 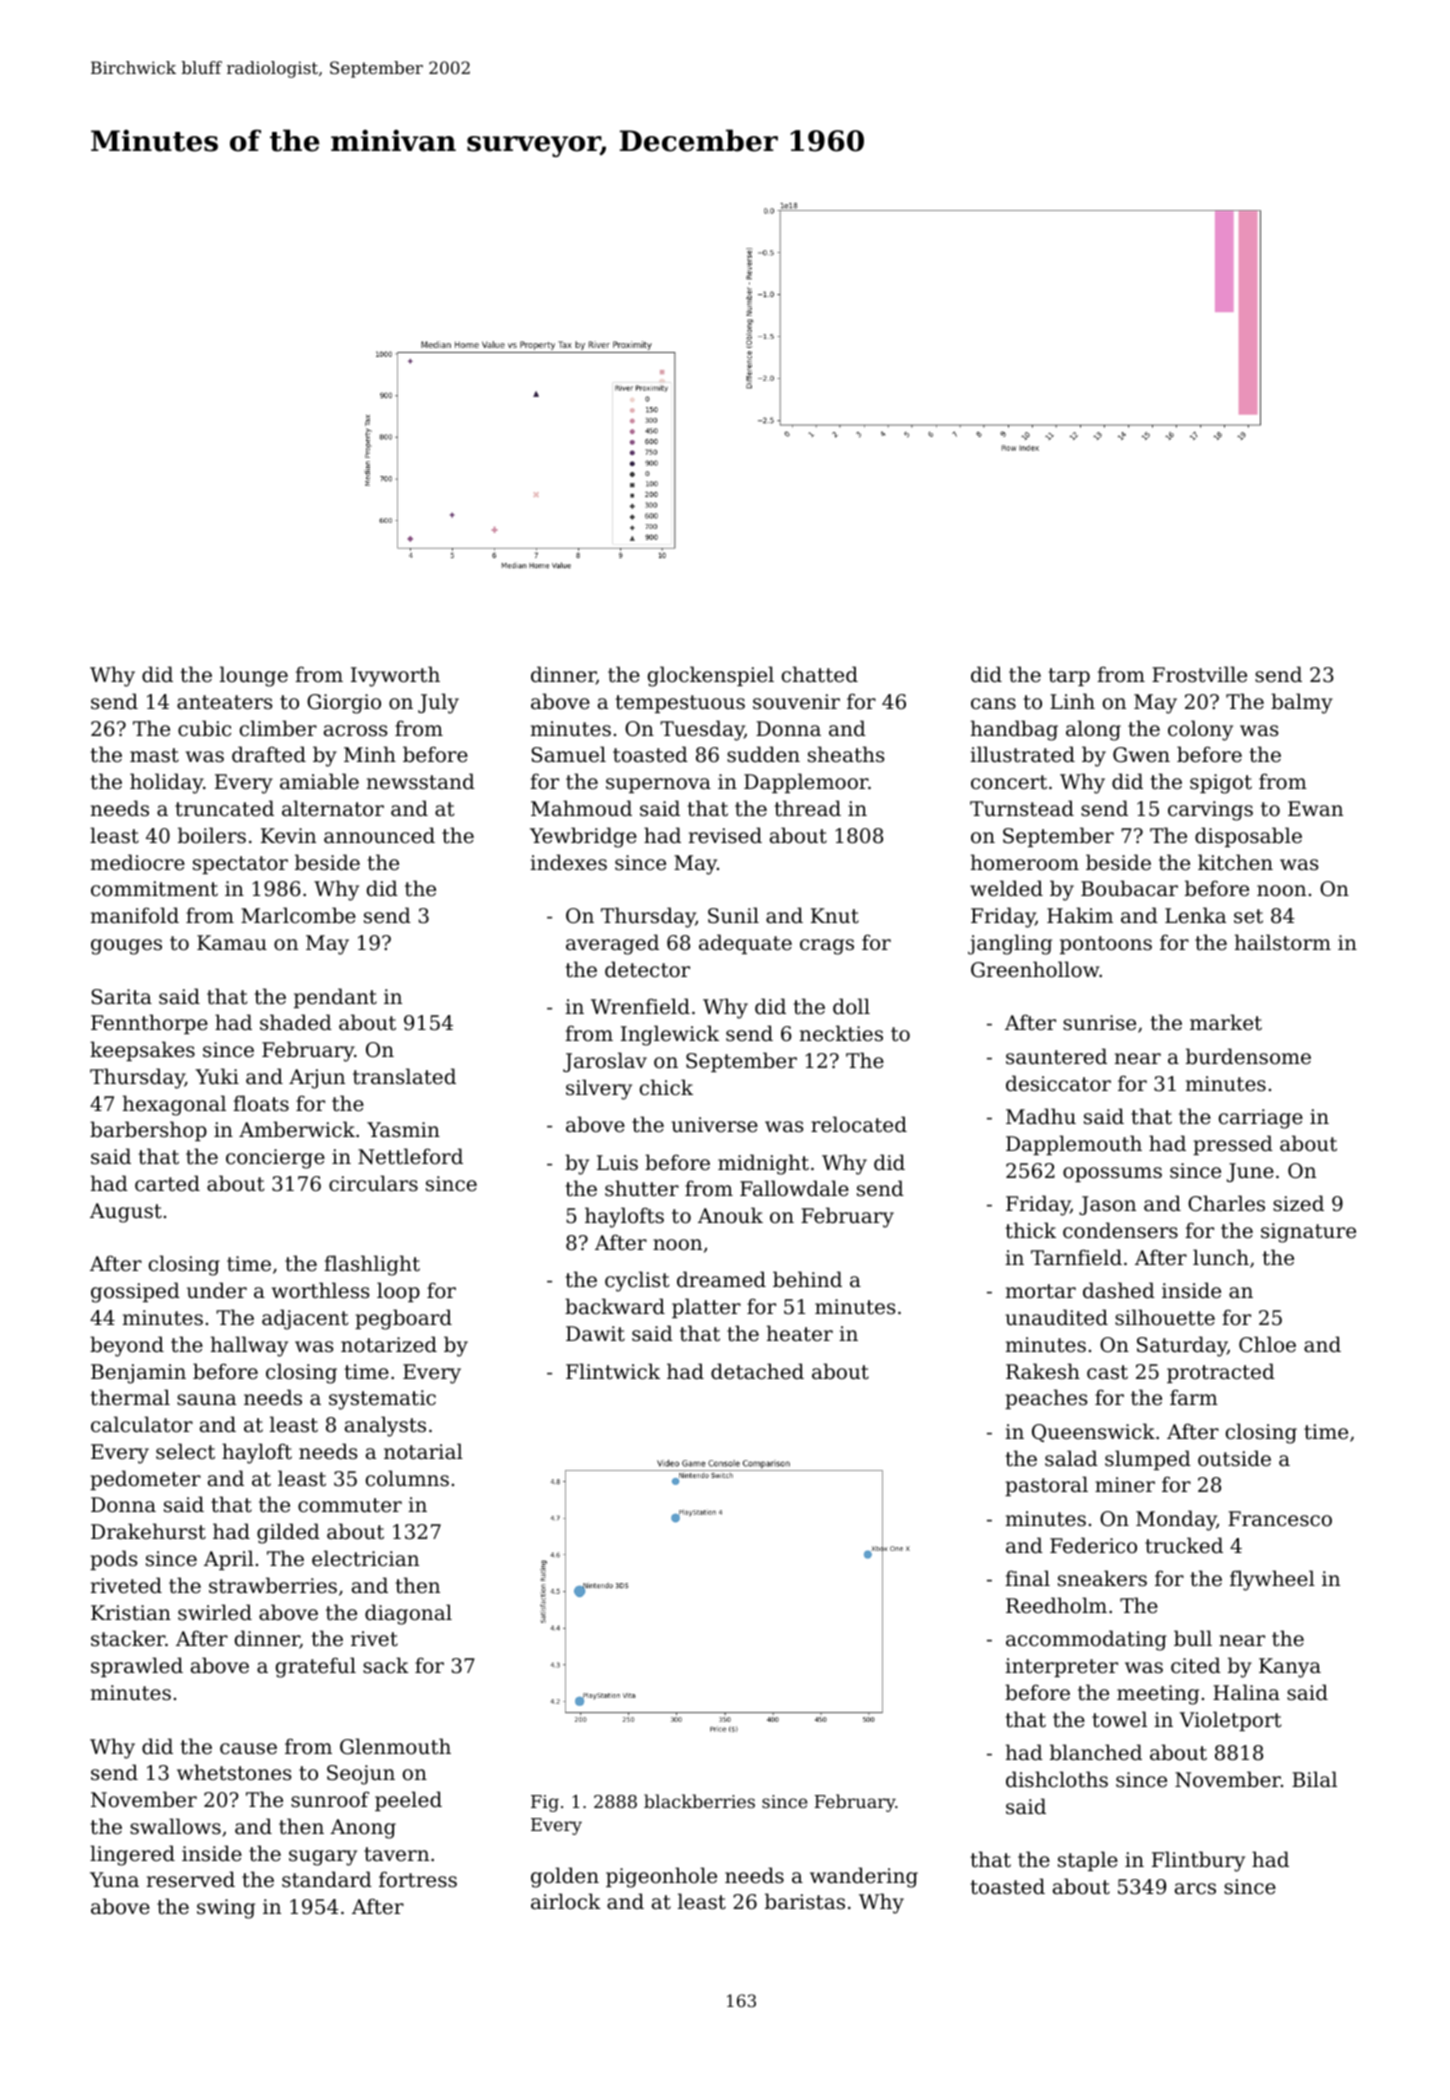 I want to click on Inglewick, so click(x=670, y=1035).
